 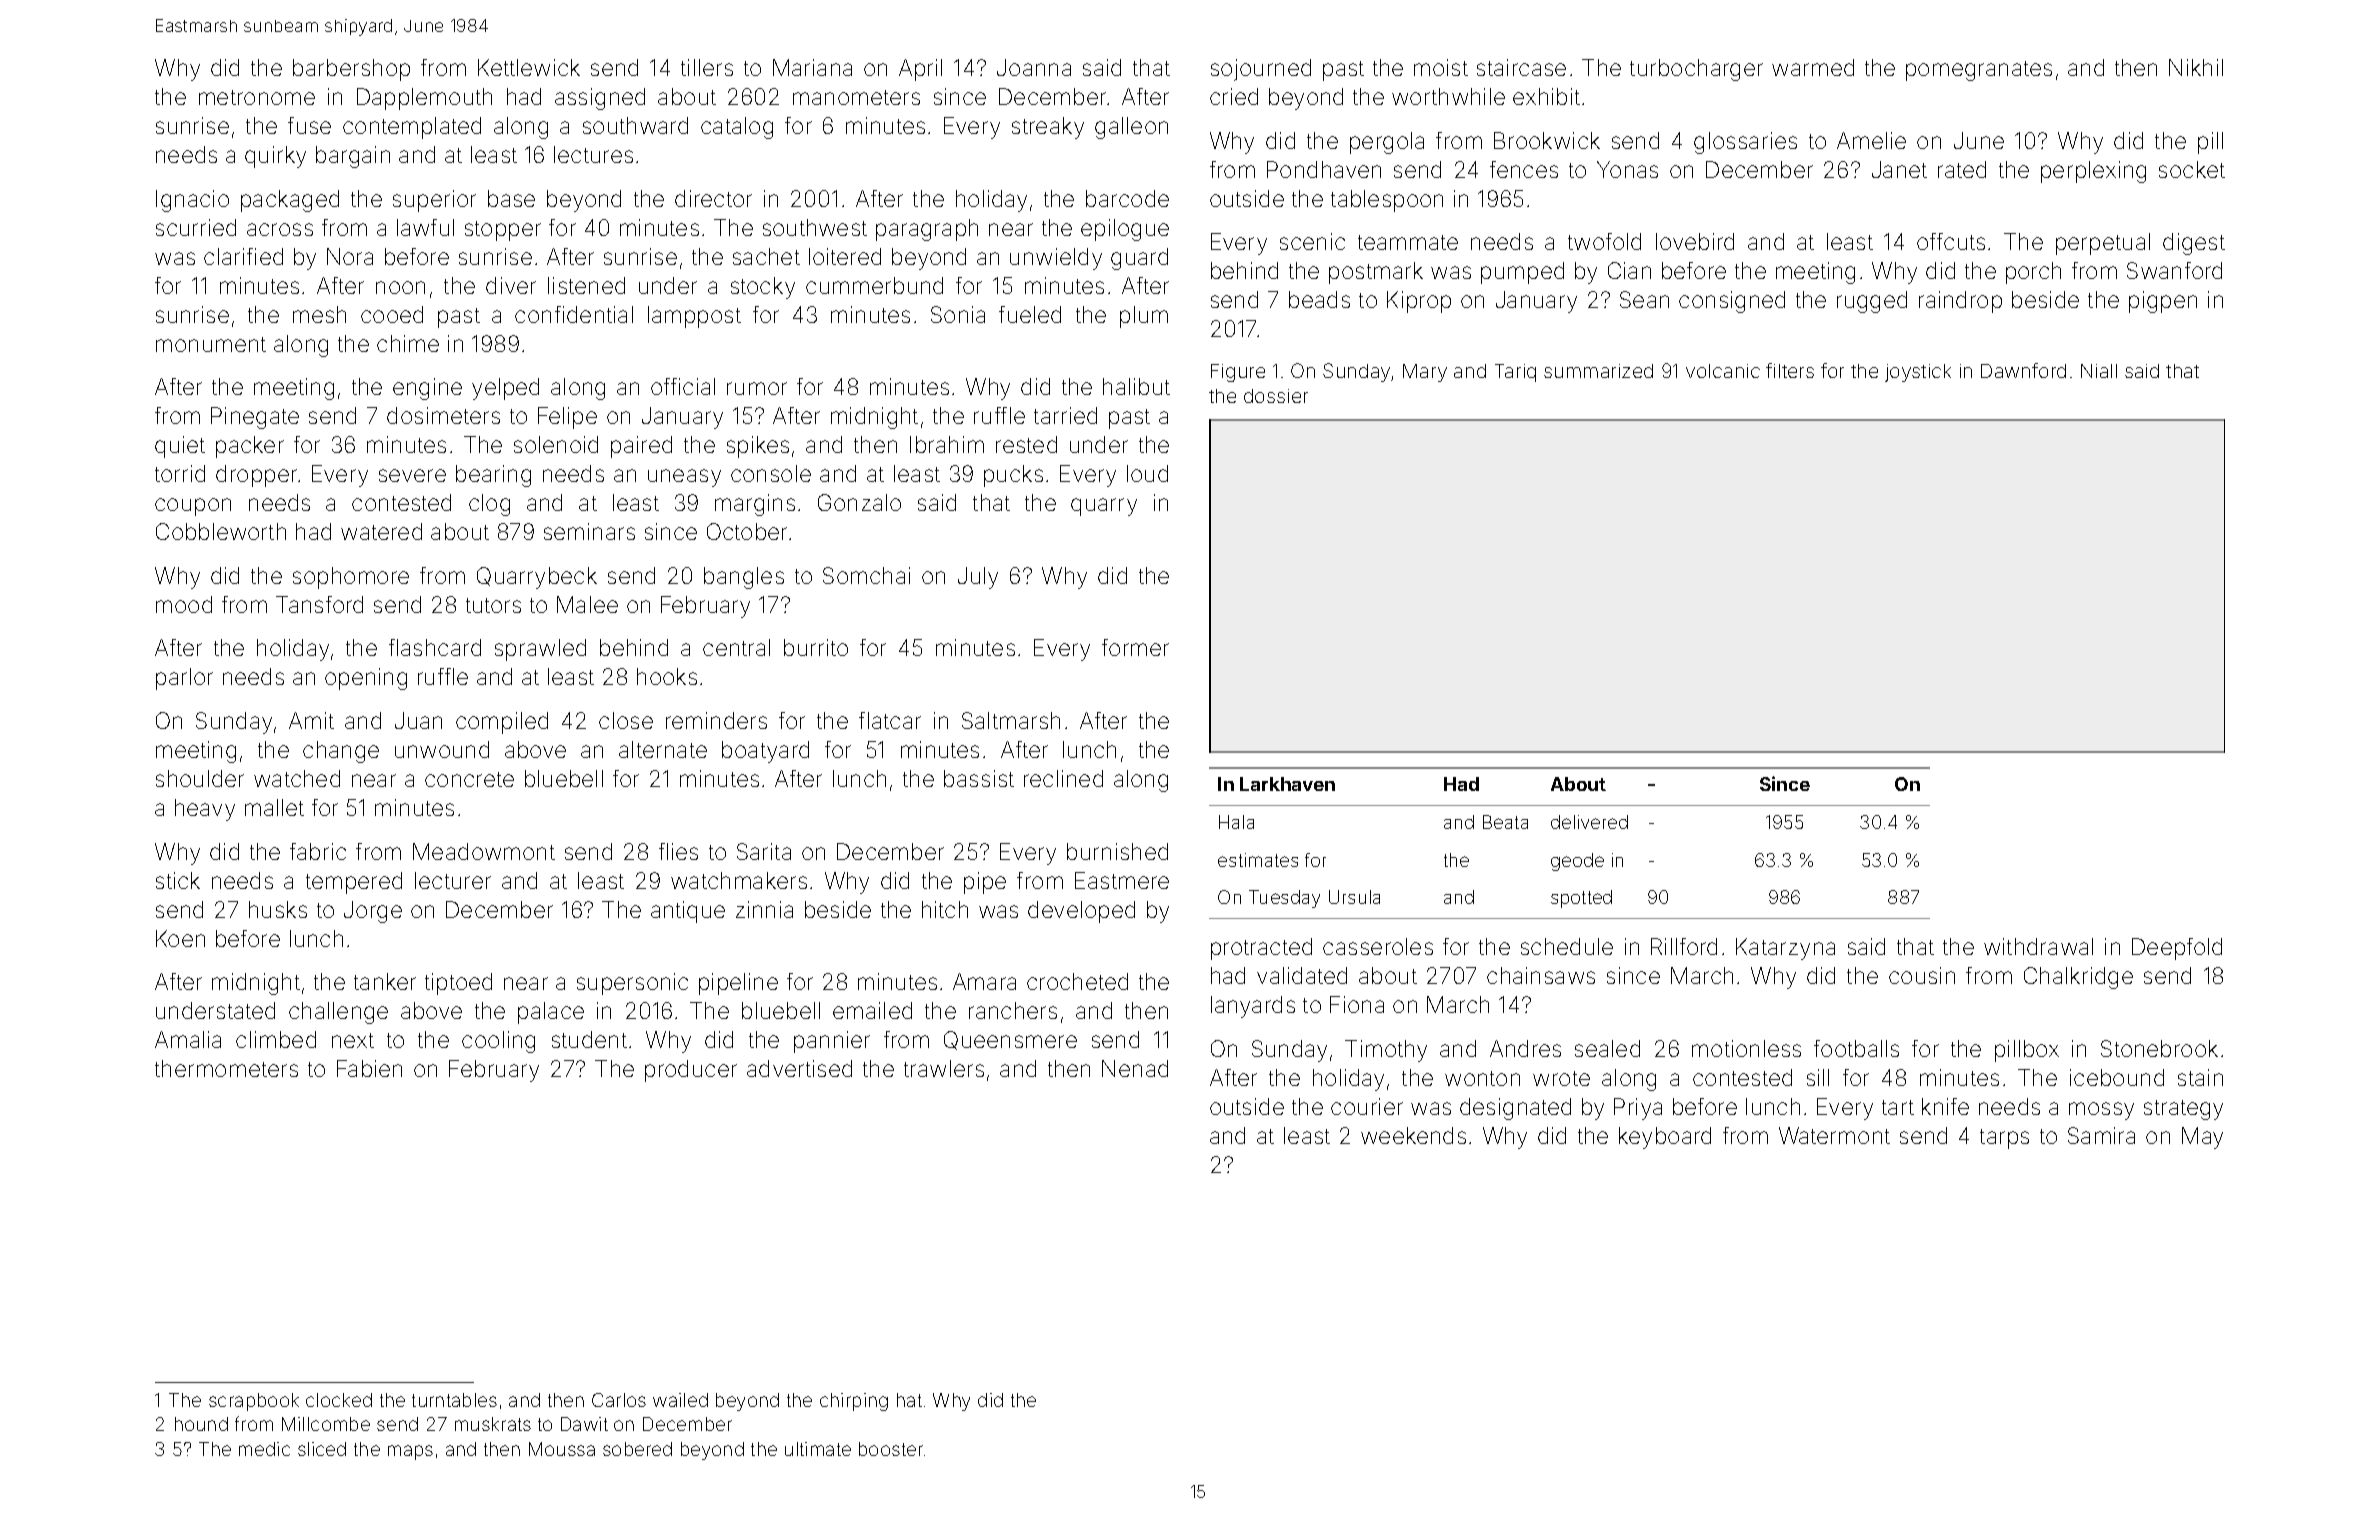 What do you see at coordinates (2099, 371) in the page?
I see `Niall` at bounding box center [2099, 371].
